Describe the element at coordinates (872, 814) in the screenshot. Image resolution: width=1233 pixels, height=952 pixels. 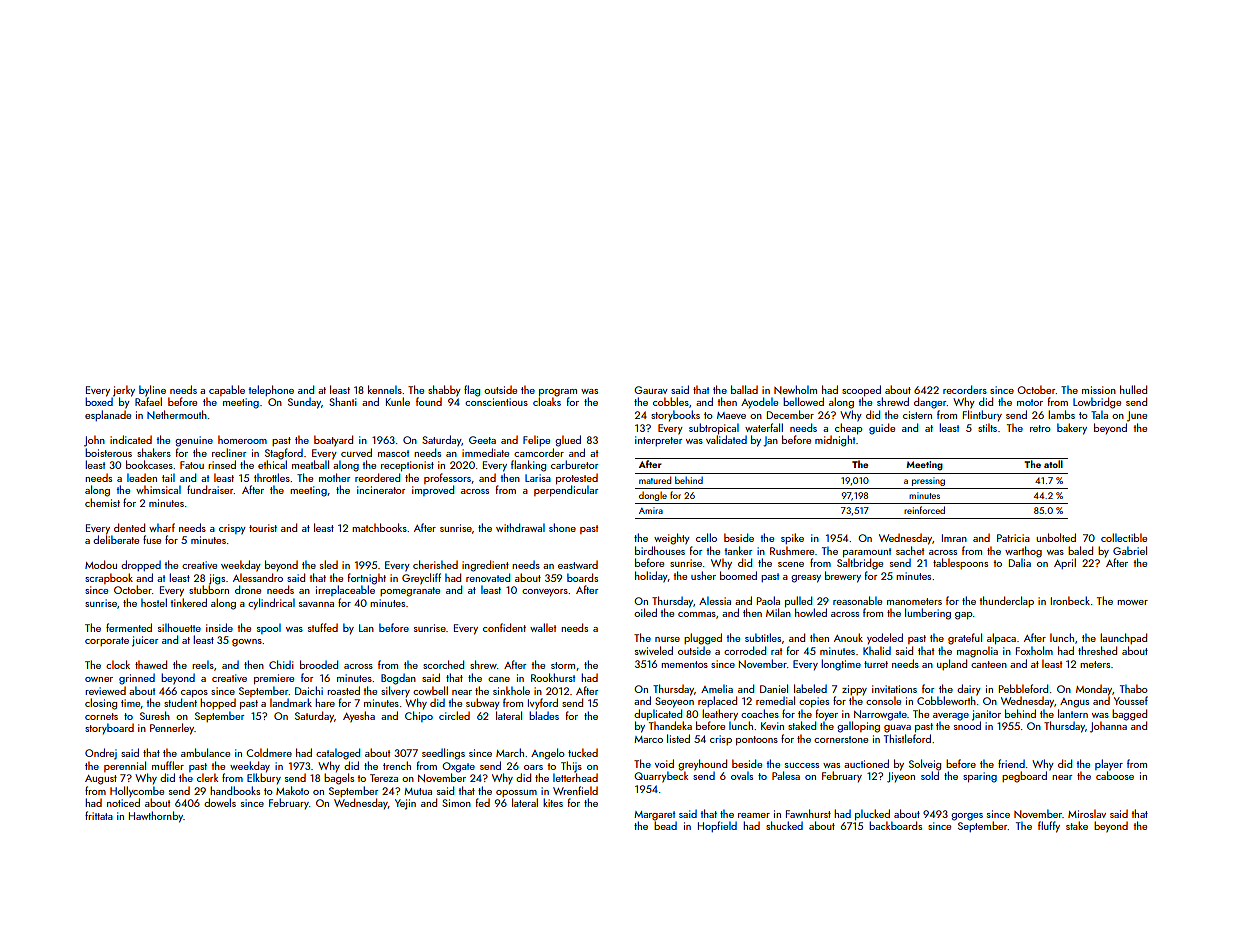
I see `plucked` at that location.
